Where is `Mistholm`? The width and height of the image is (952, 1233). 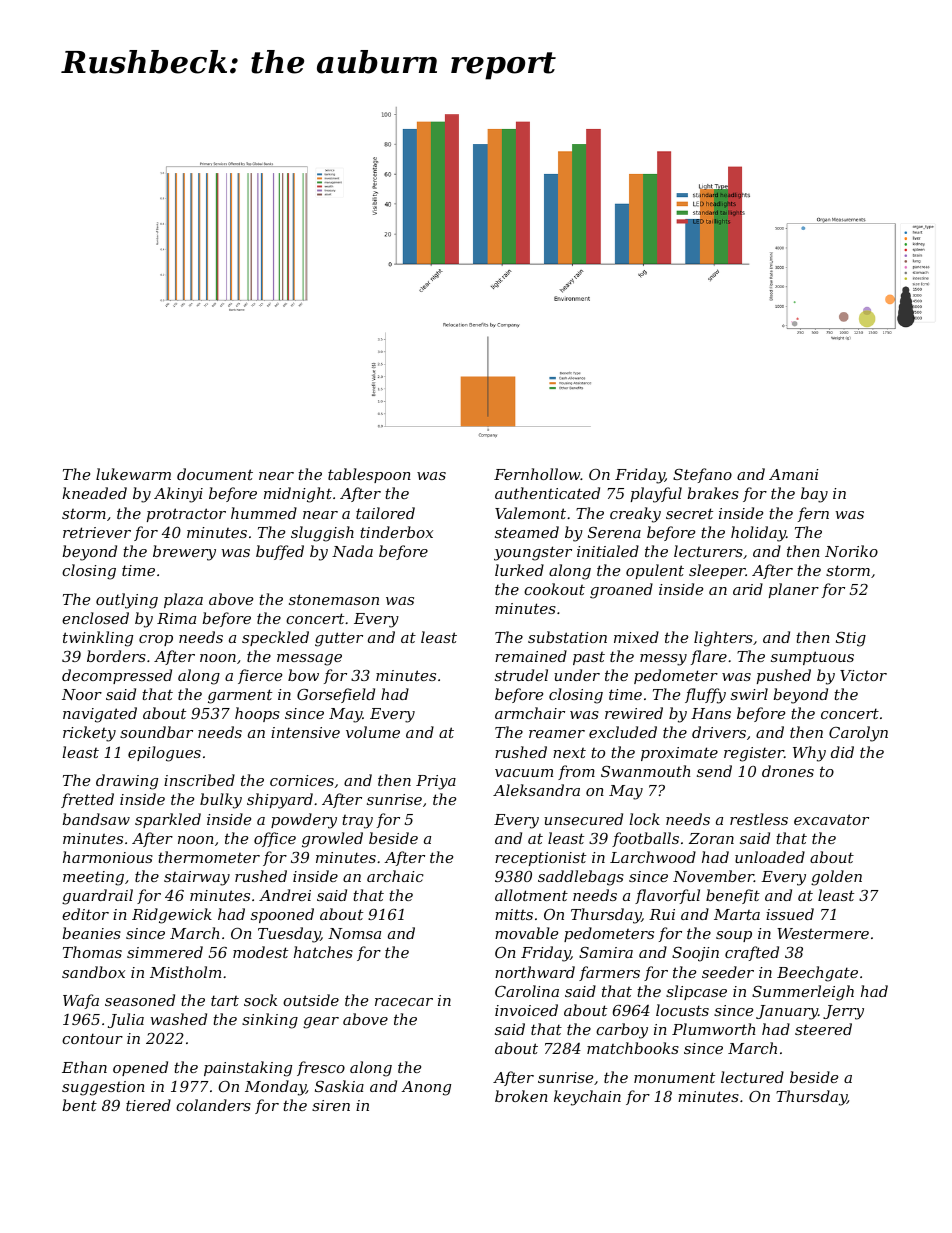
Mistholm is located at coordinates (185, 972).
